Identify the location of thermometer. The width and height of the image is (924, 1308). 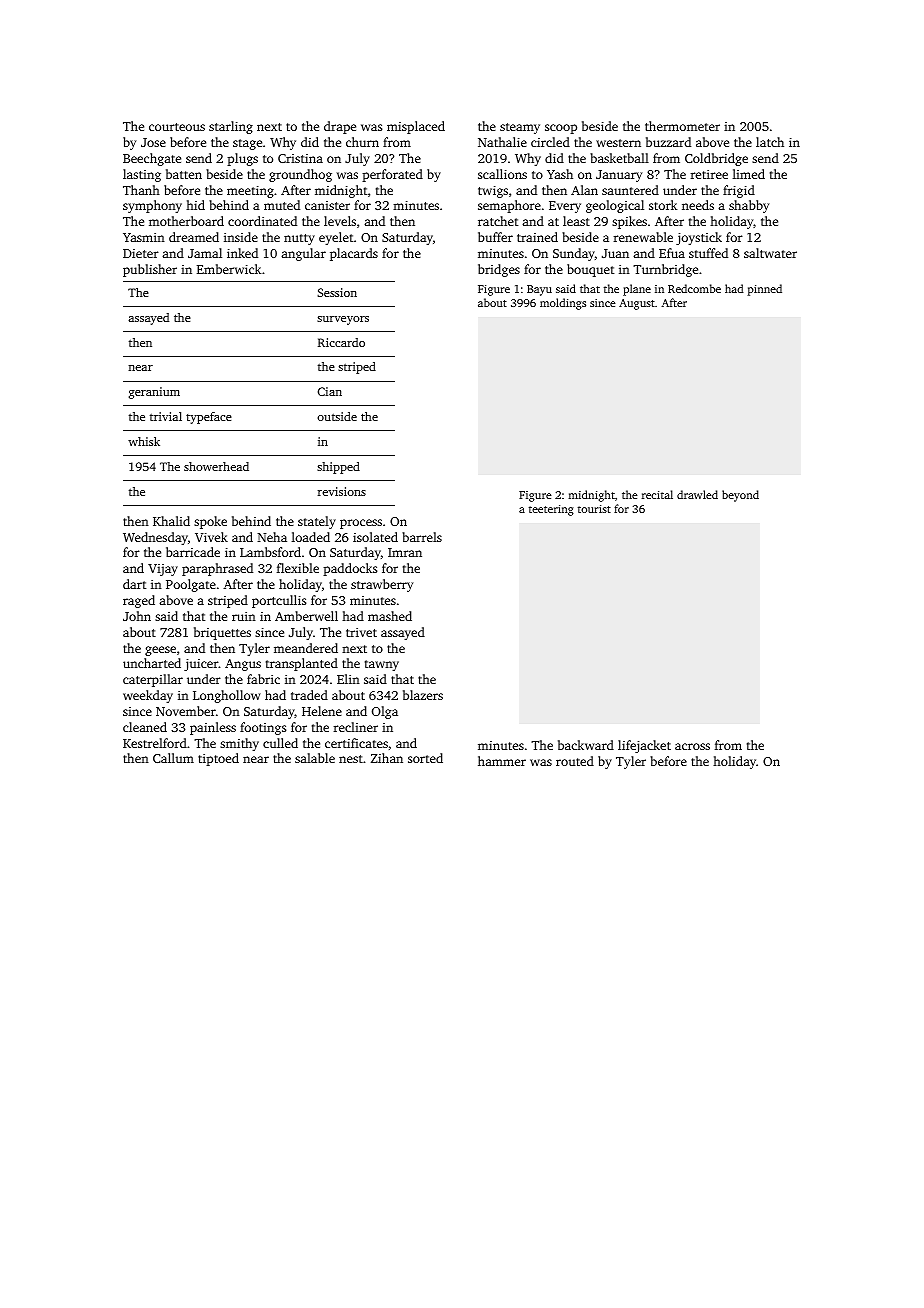
(682, 126).
